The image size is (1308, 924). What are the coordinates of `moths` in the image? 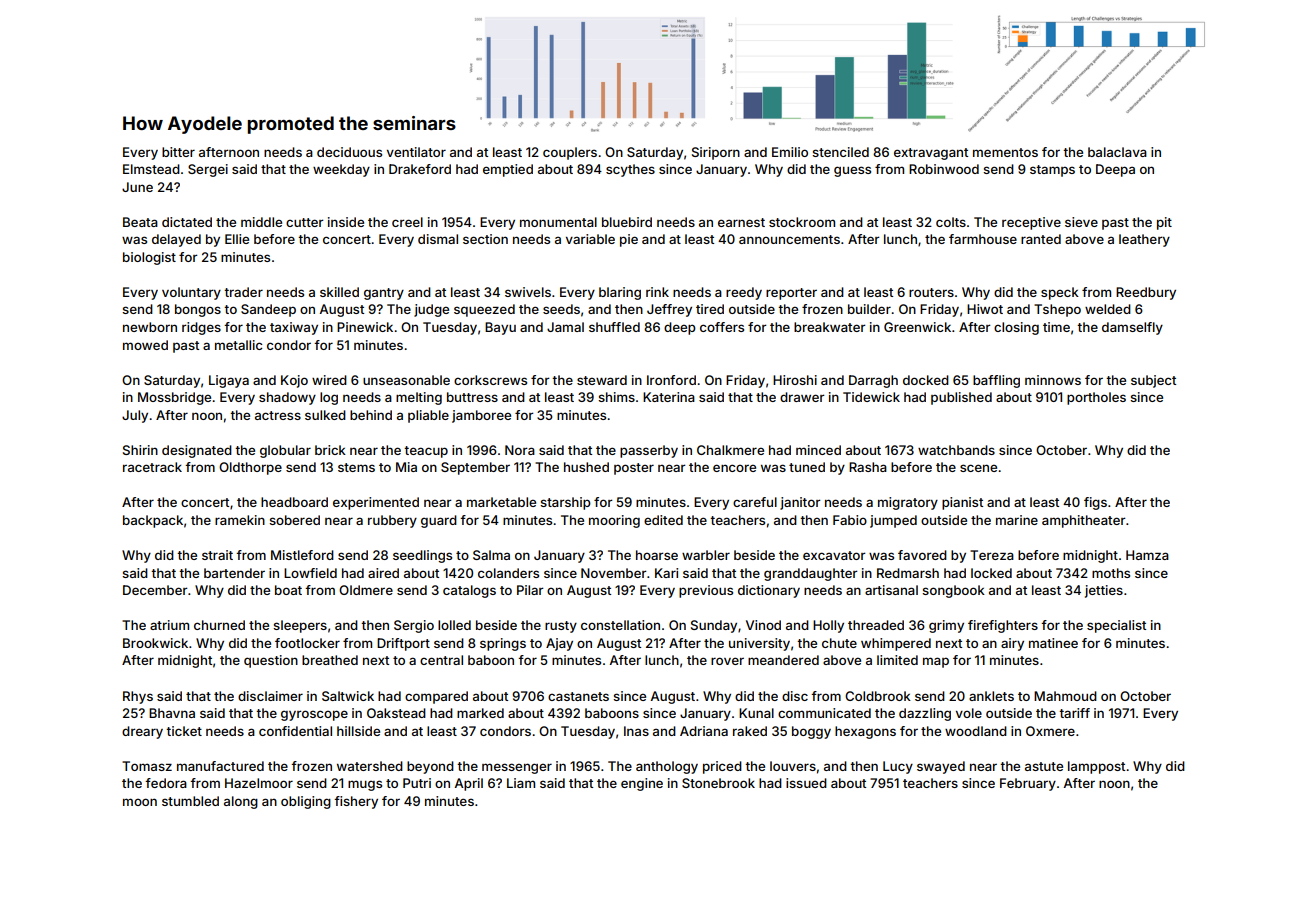 It's located at (1111, 573).
